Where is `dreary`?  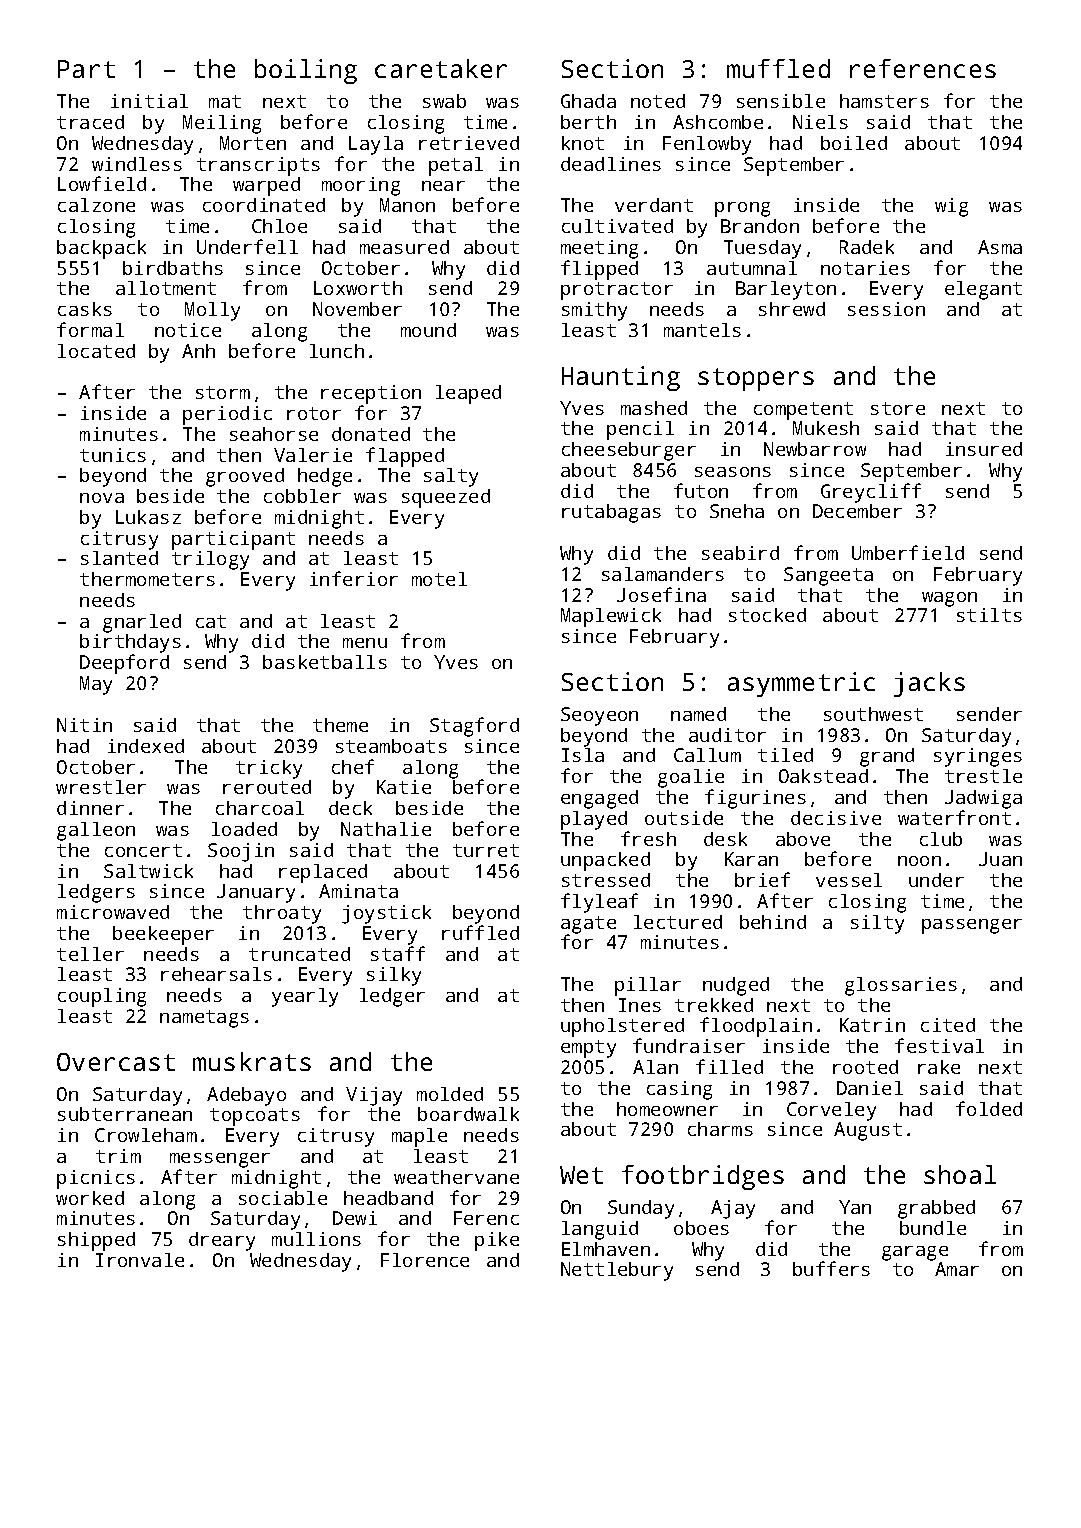
dreary is located at coordinates (222, 1241).
